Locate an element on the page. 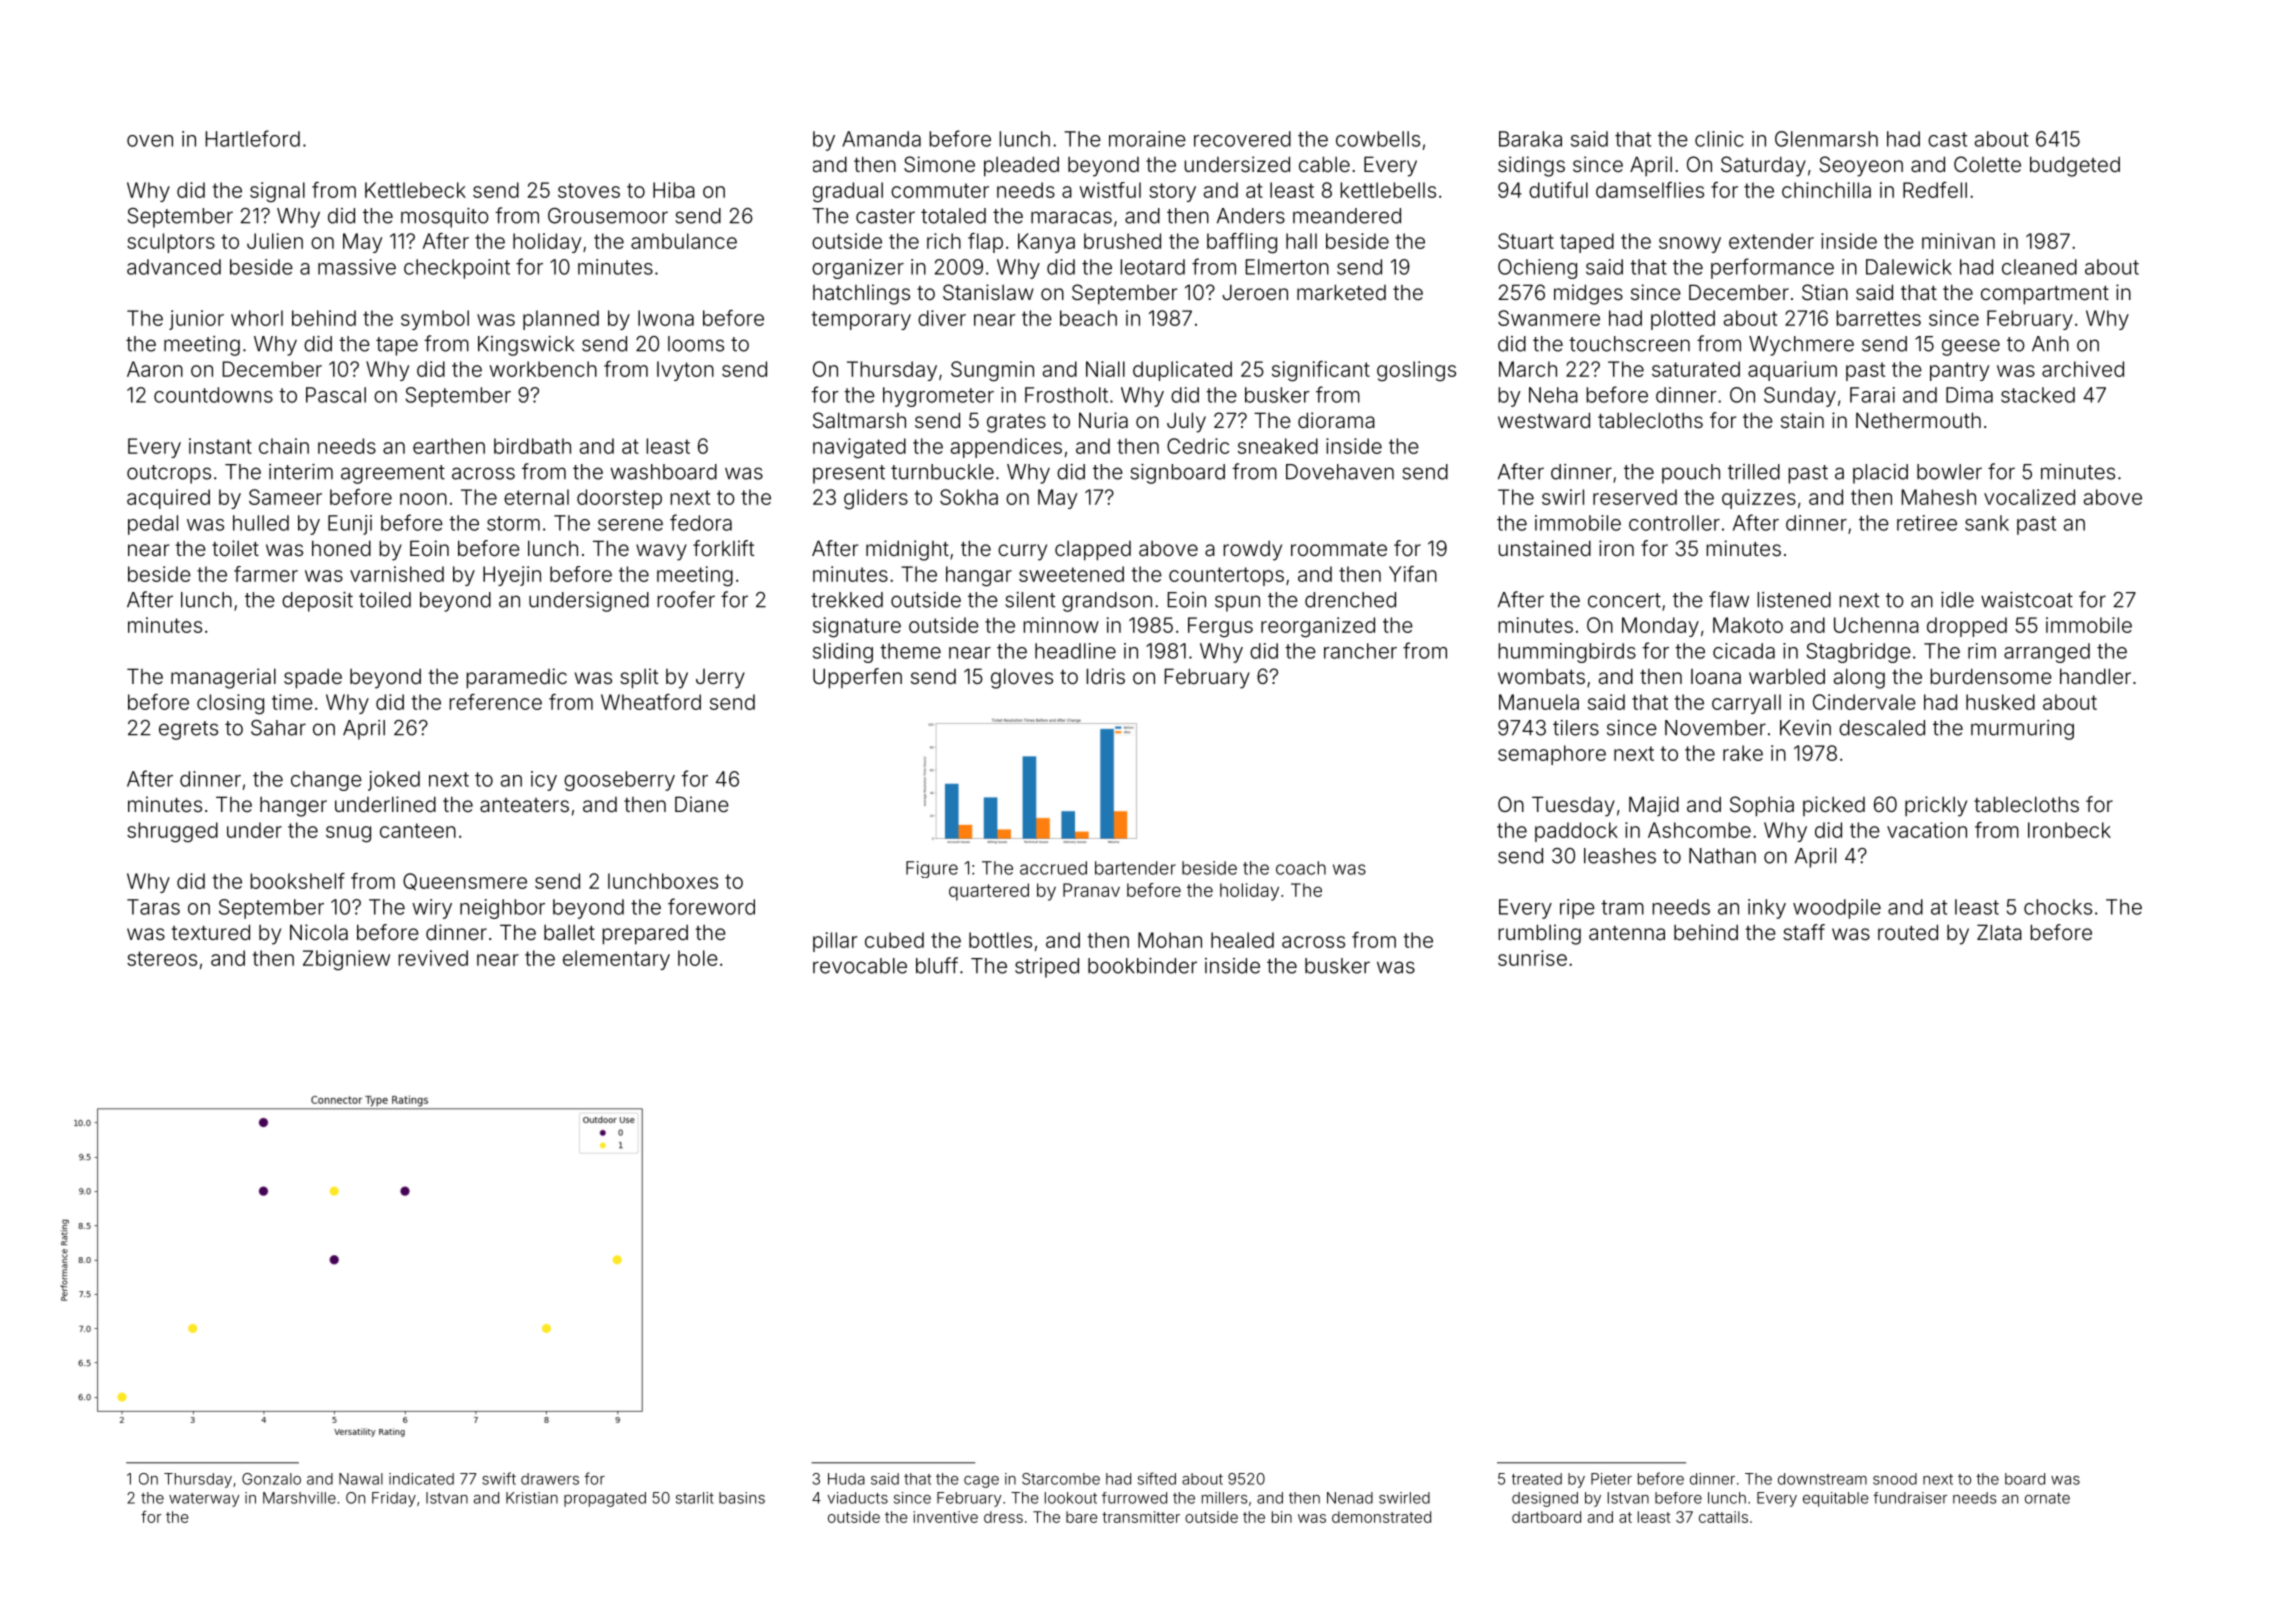  mosquito is located at coordinates (445, 218).
